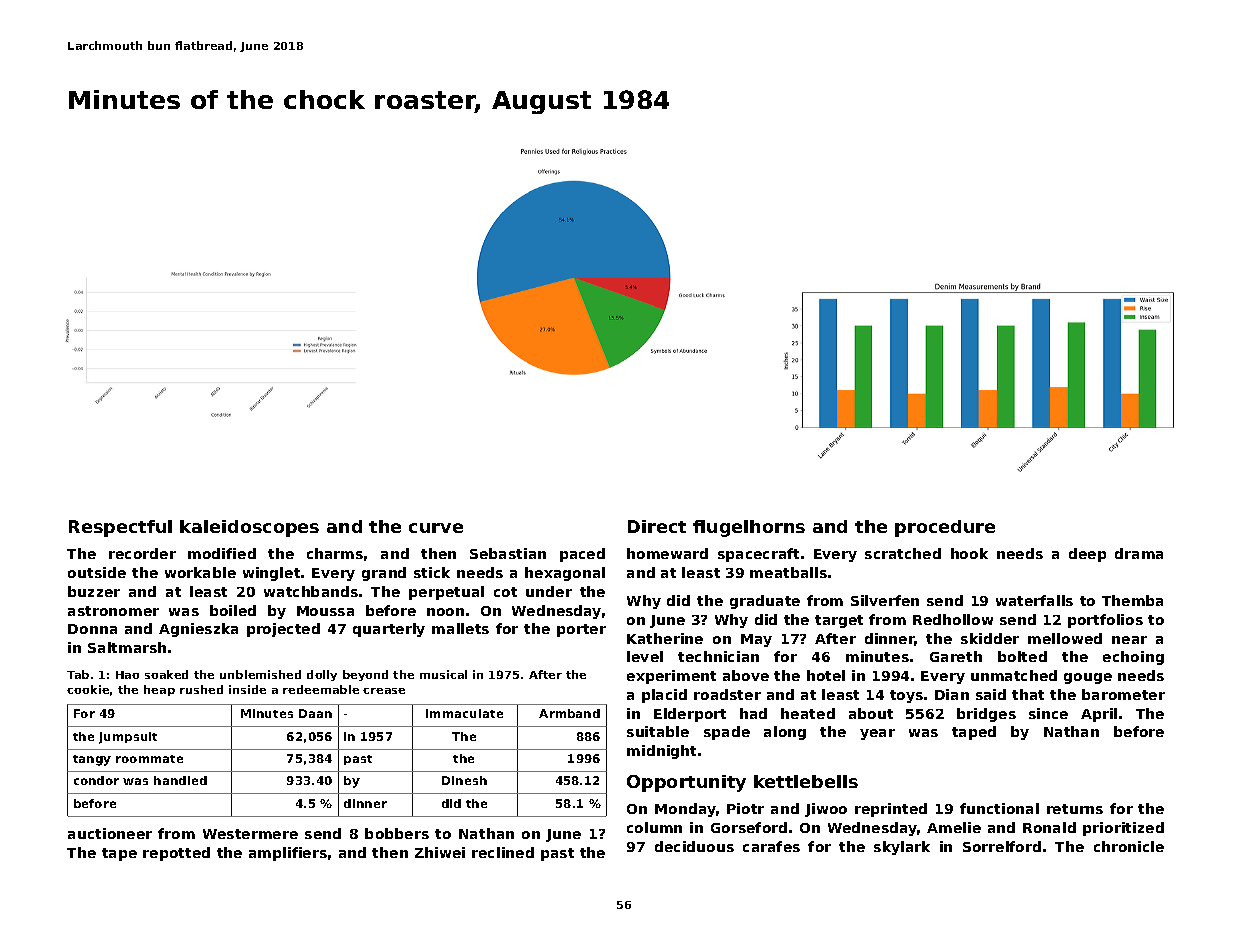  Describe the element at coordinates (661, 752) in the screenshot. I see `midnight` at that location.
